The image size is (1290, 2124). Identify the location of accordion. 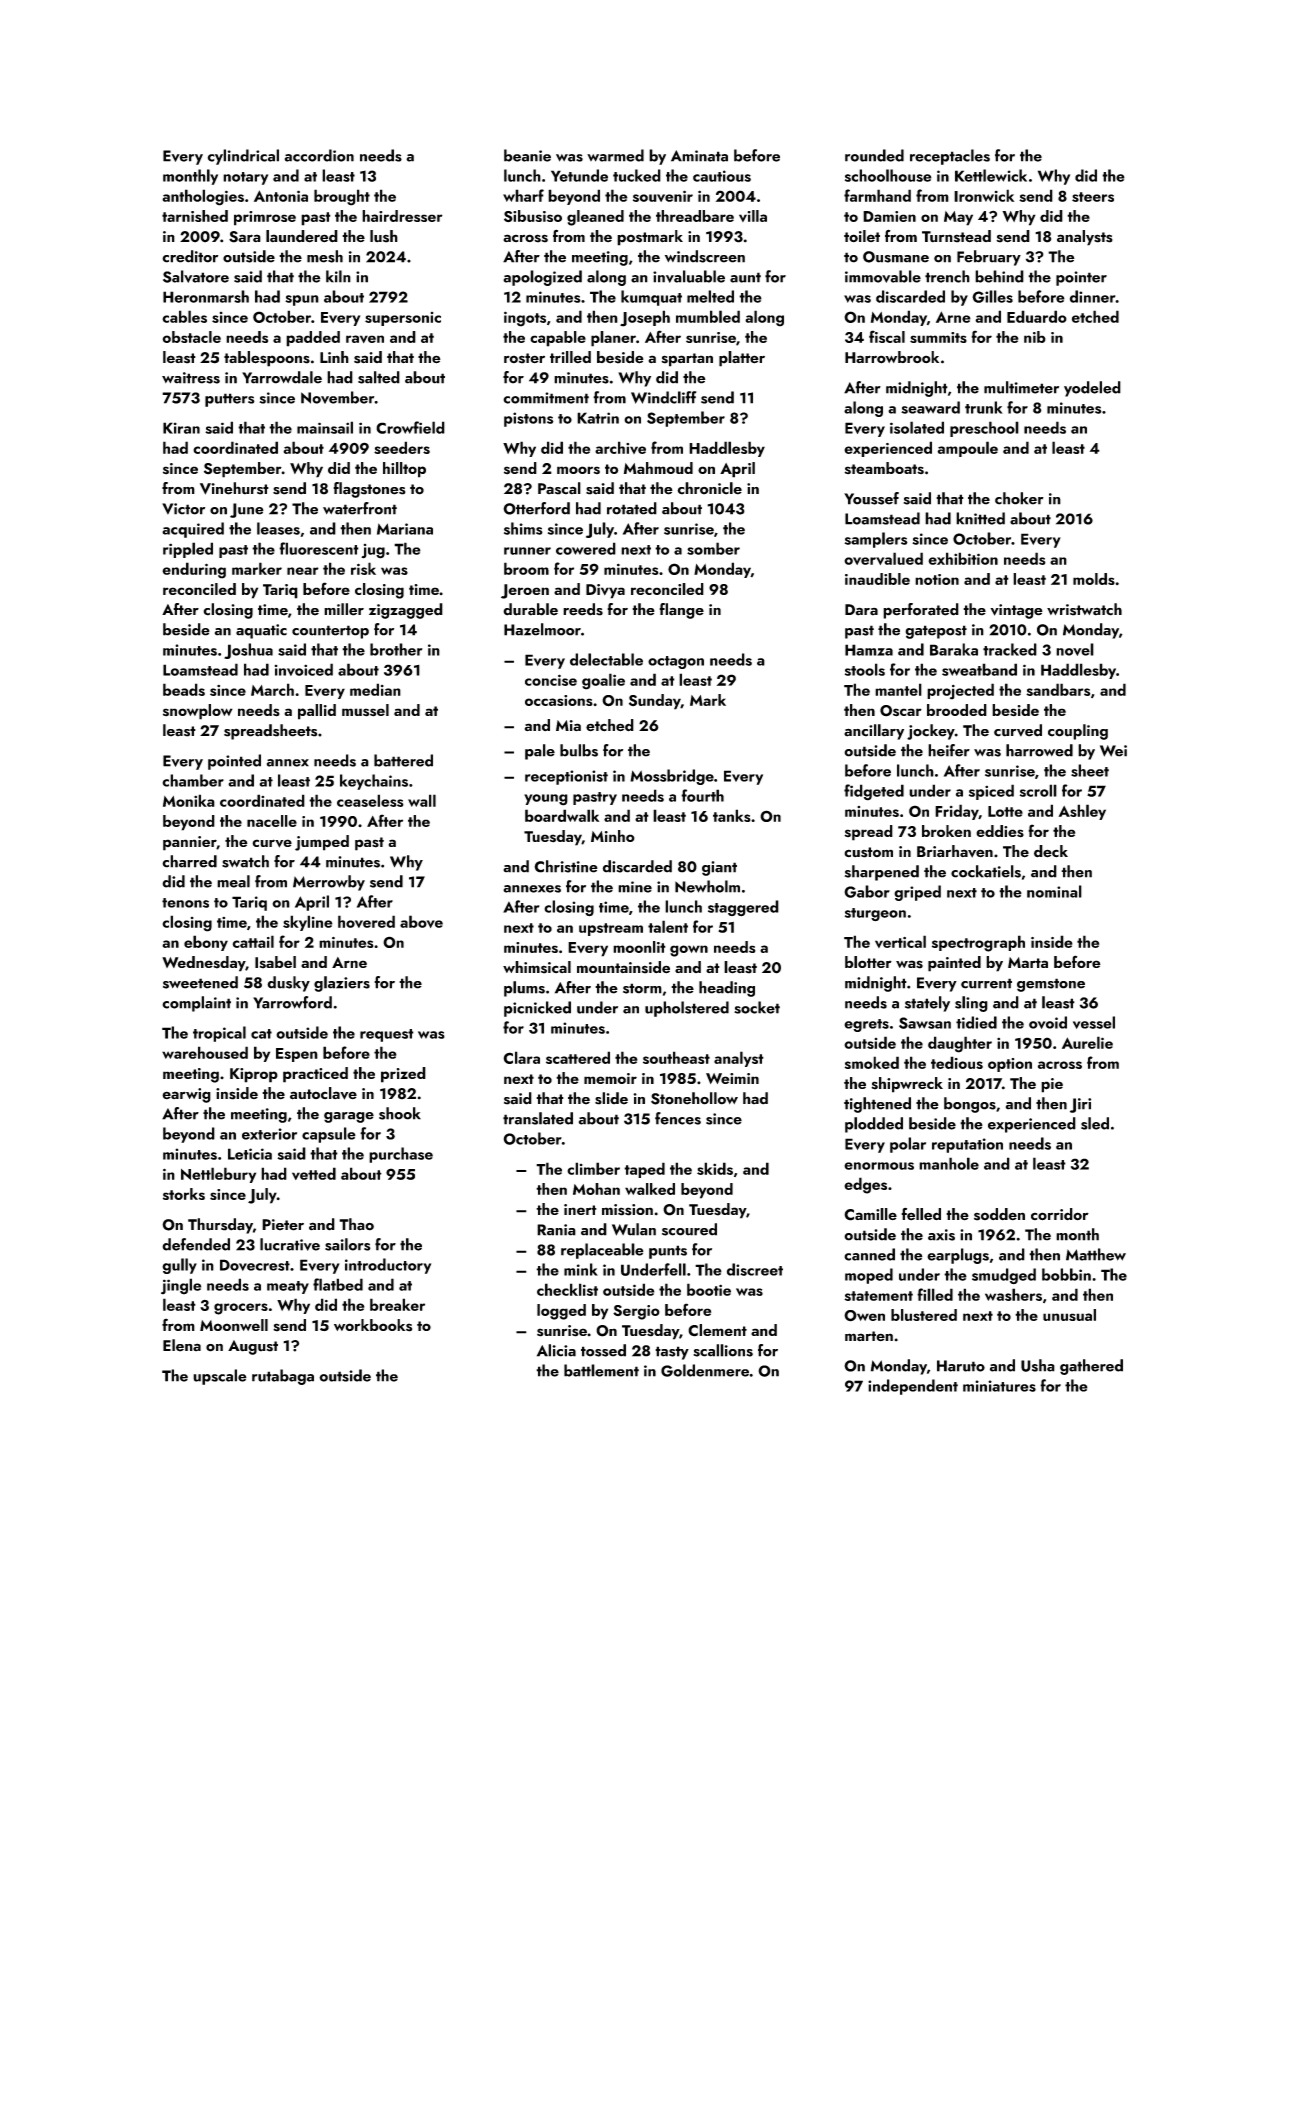
(319, 155).
